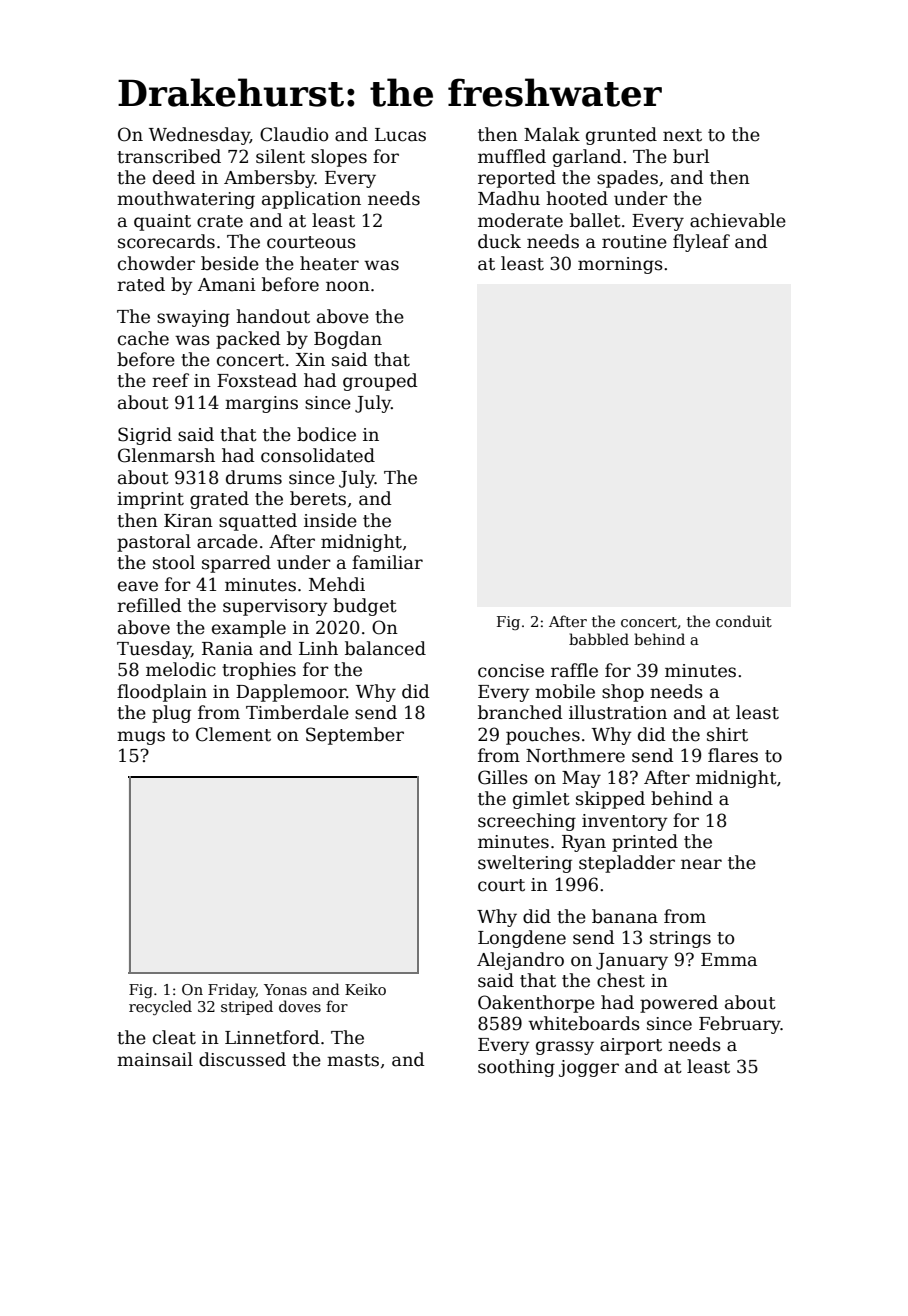  Describe the element at coordinates (155, 1059) in the image. I see `mainsail` at that location.
